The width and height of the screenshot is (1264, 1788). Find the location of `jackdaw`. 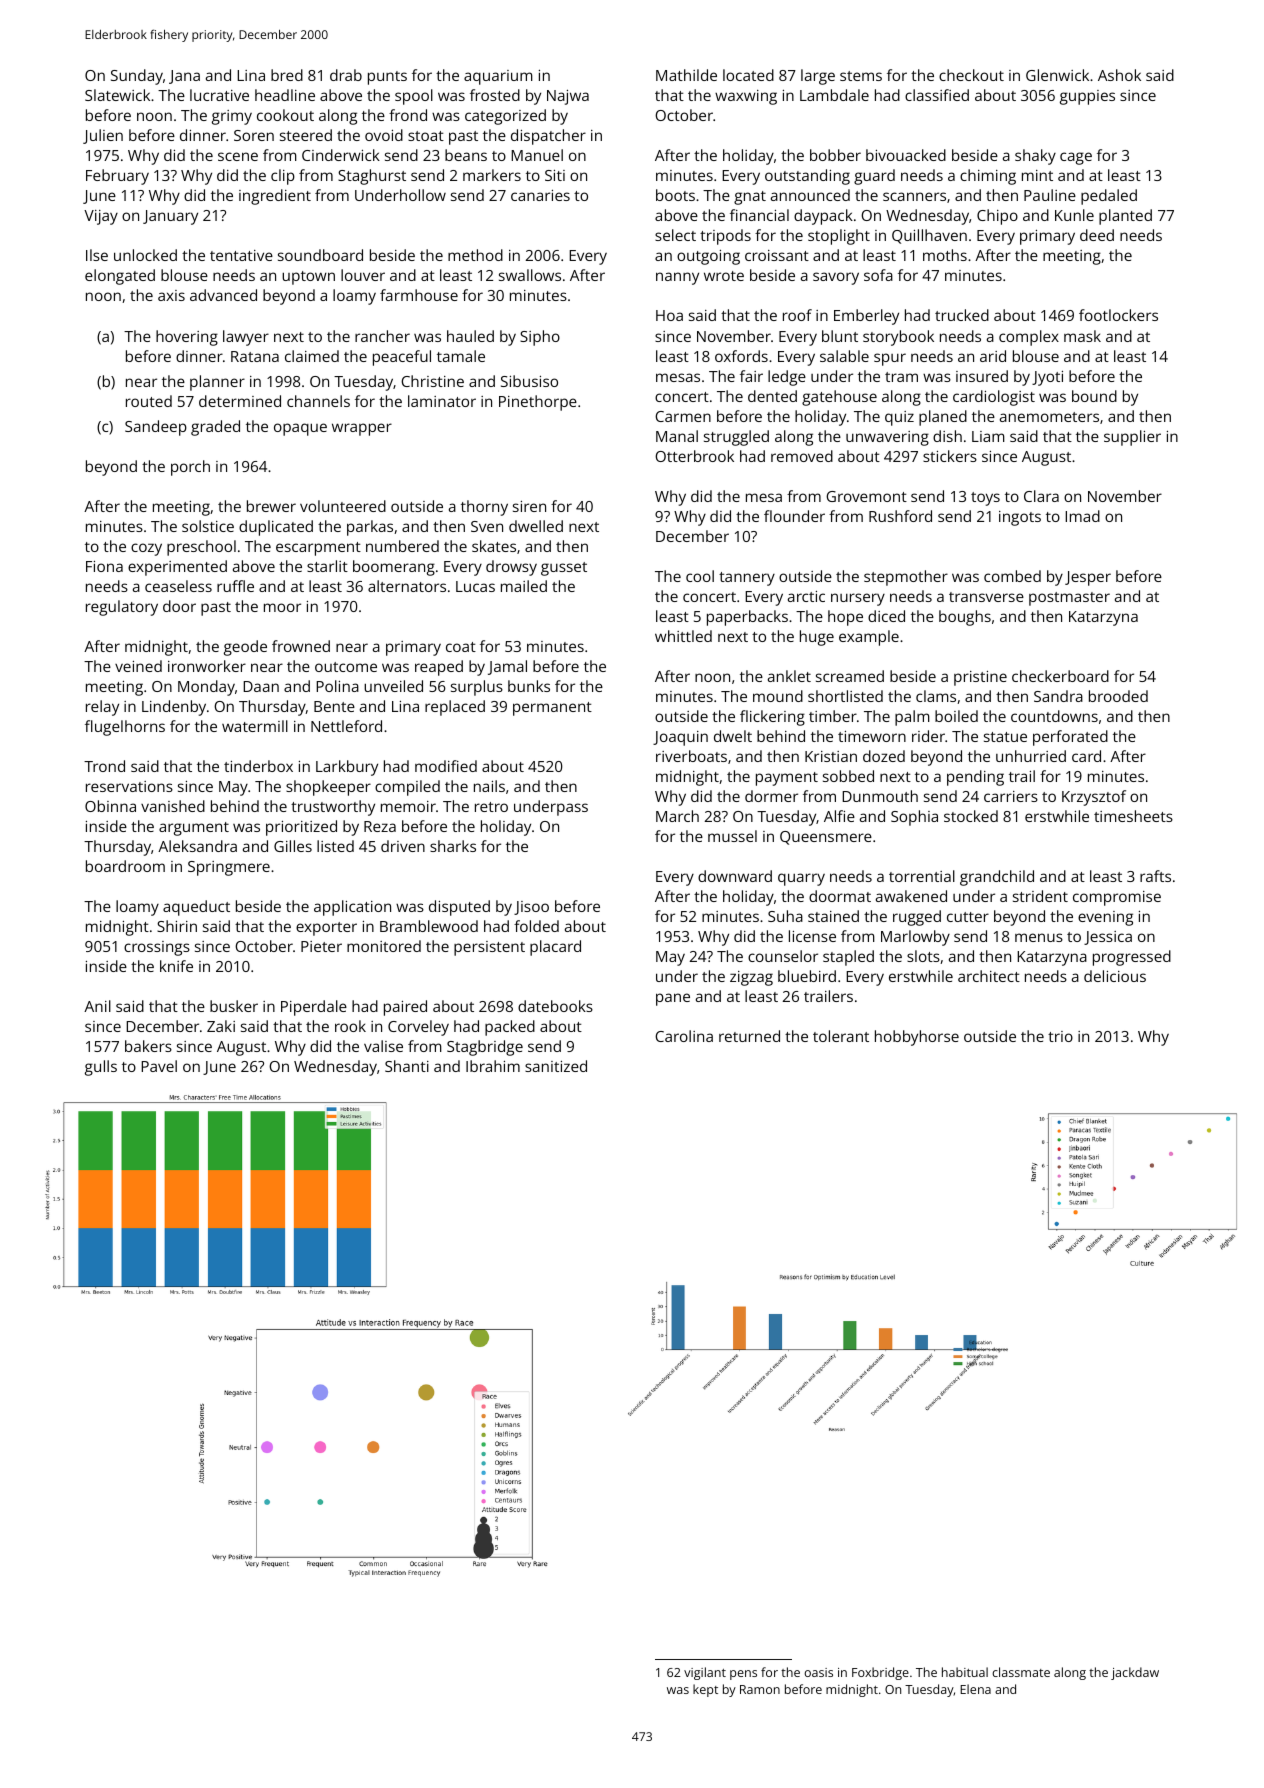

jackdaw is located at coordinates (1135, 1673).
